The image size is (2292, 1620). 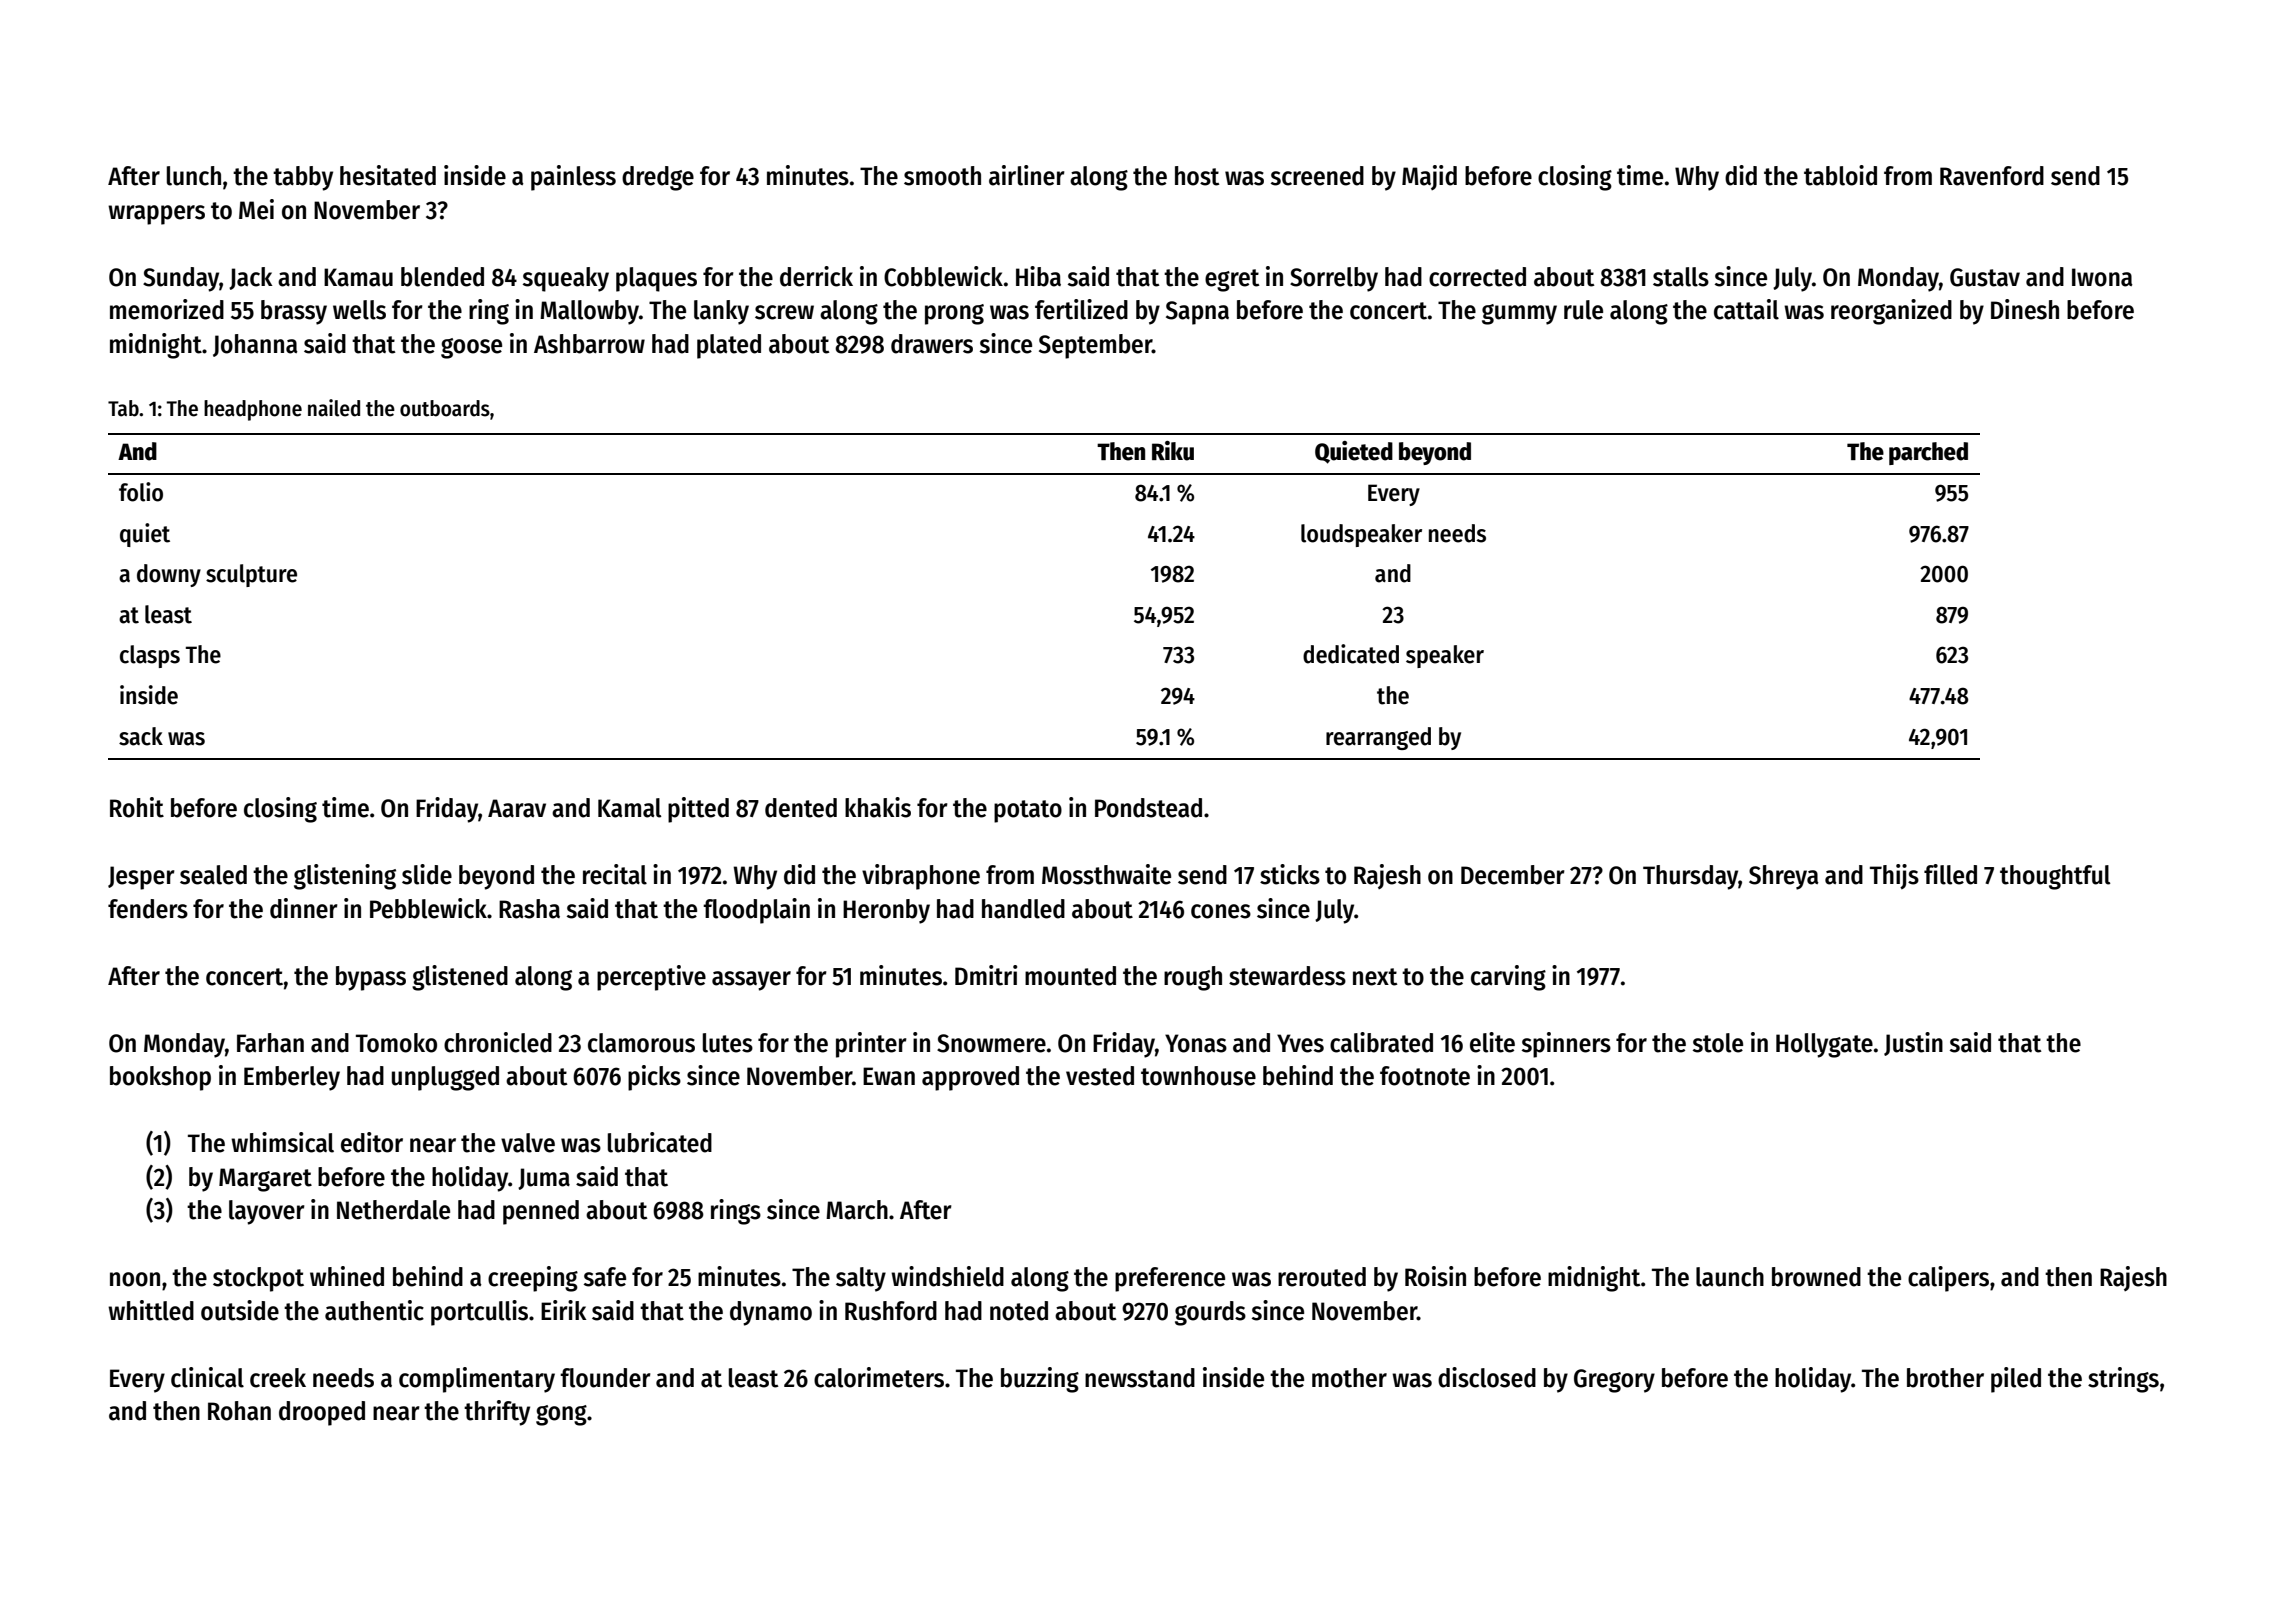 I want to click on Pondstead, so click(x=1148, y=808).
